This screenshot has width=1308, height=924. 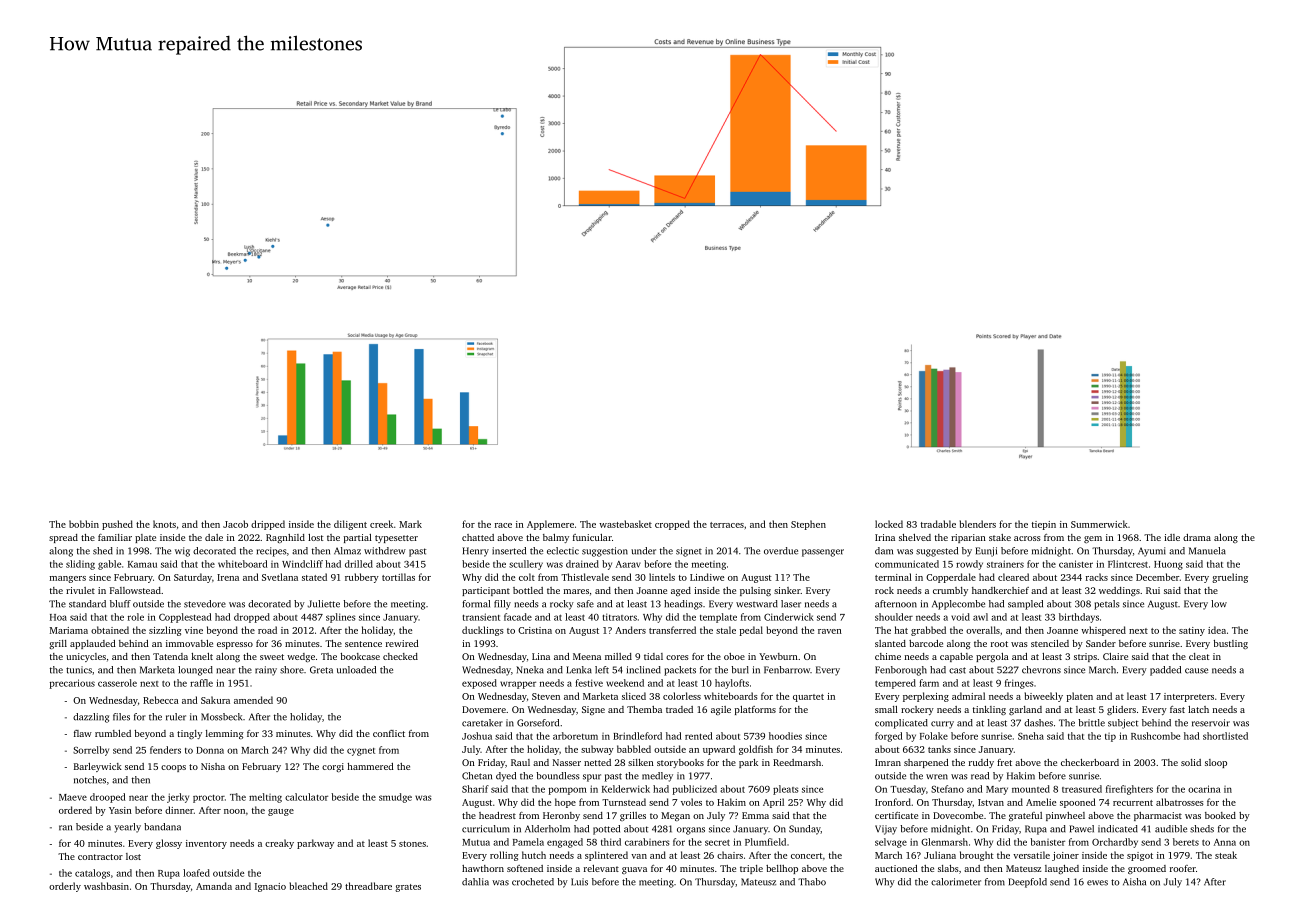 I want to click on blenders, so click(x=977, y=524).
